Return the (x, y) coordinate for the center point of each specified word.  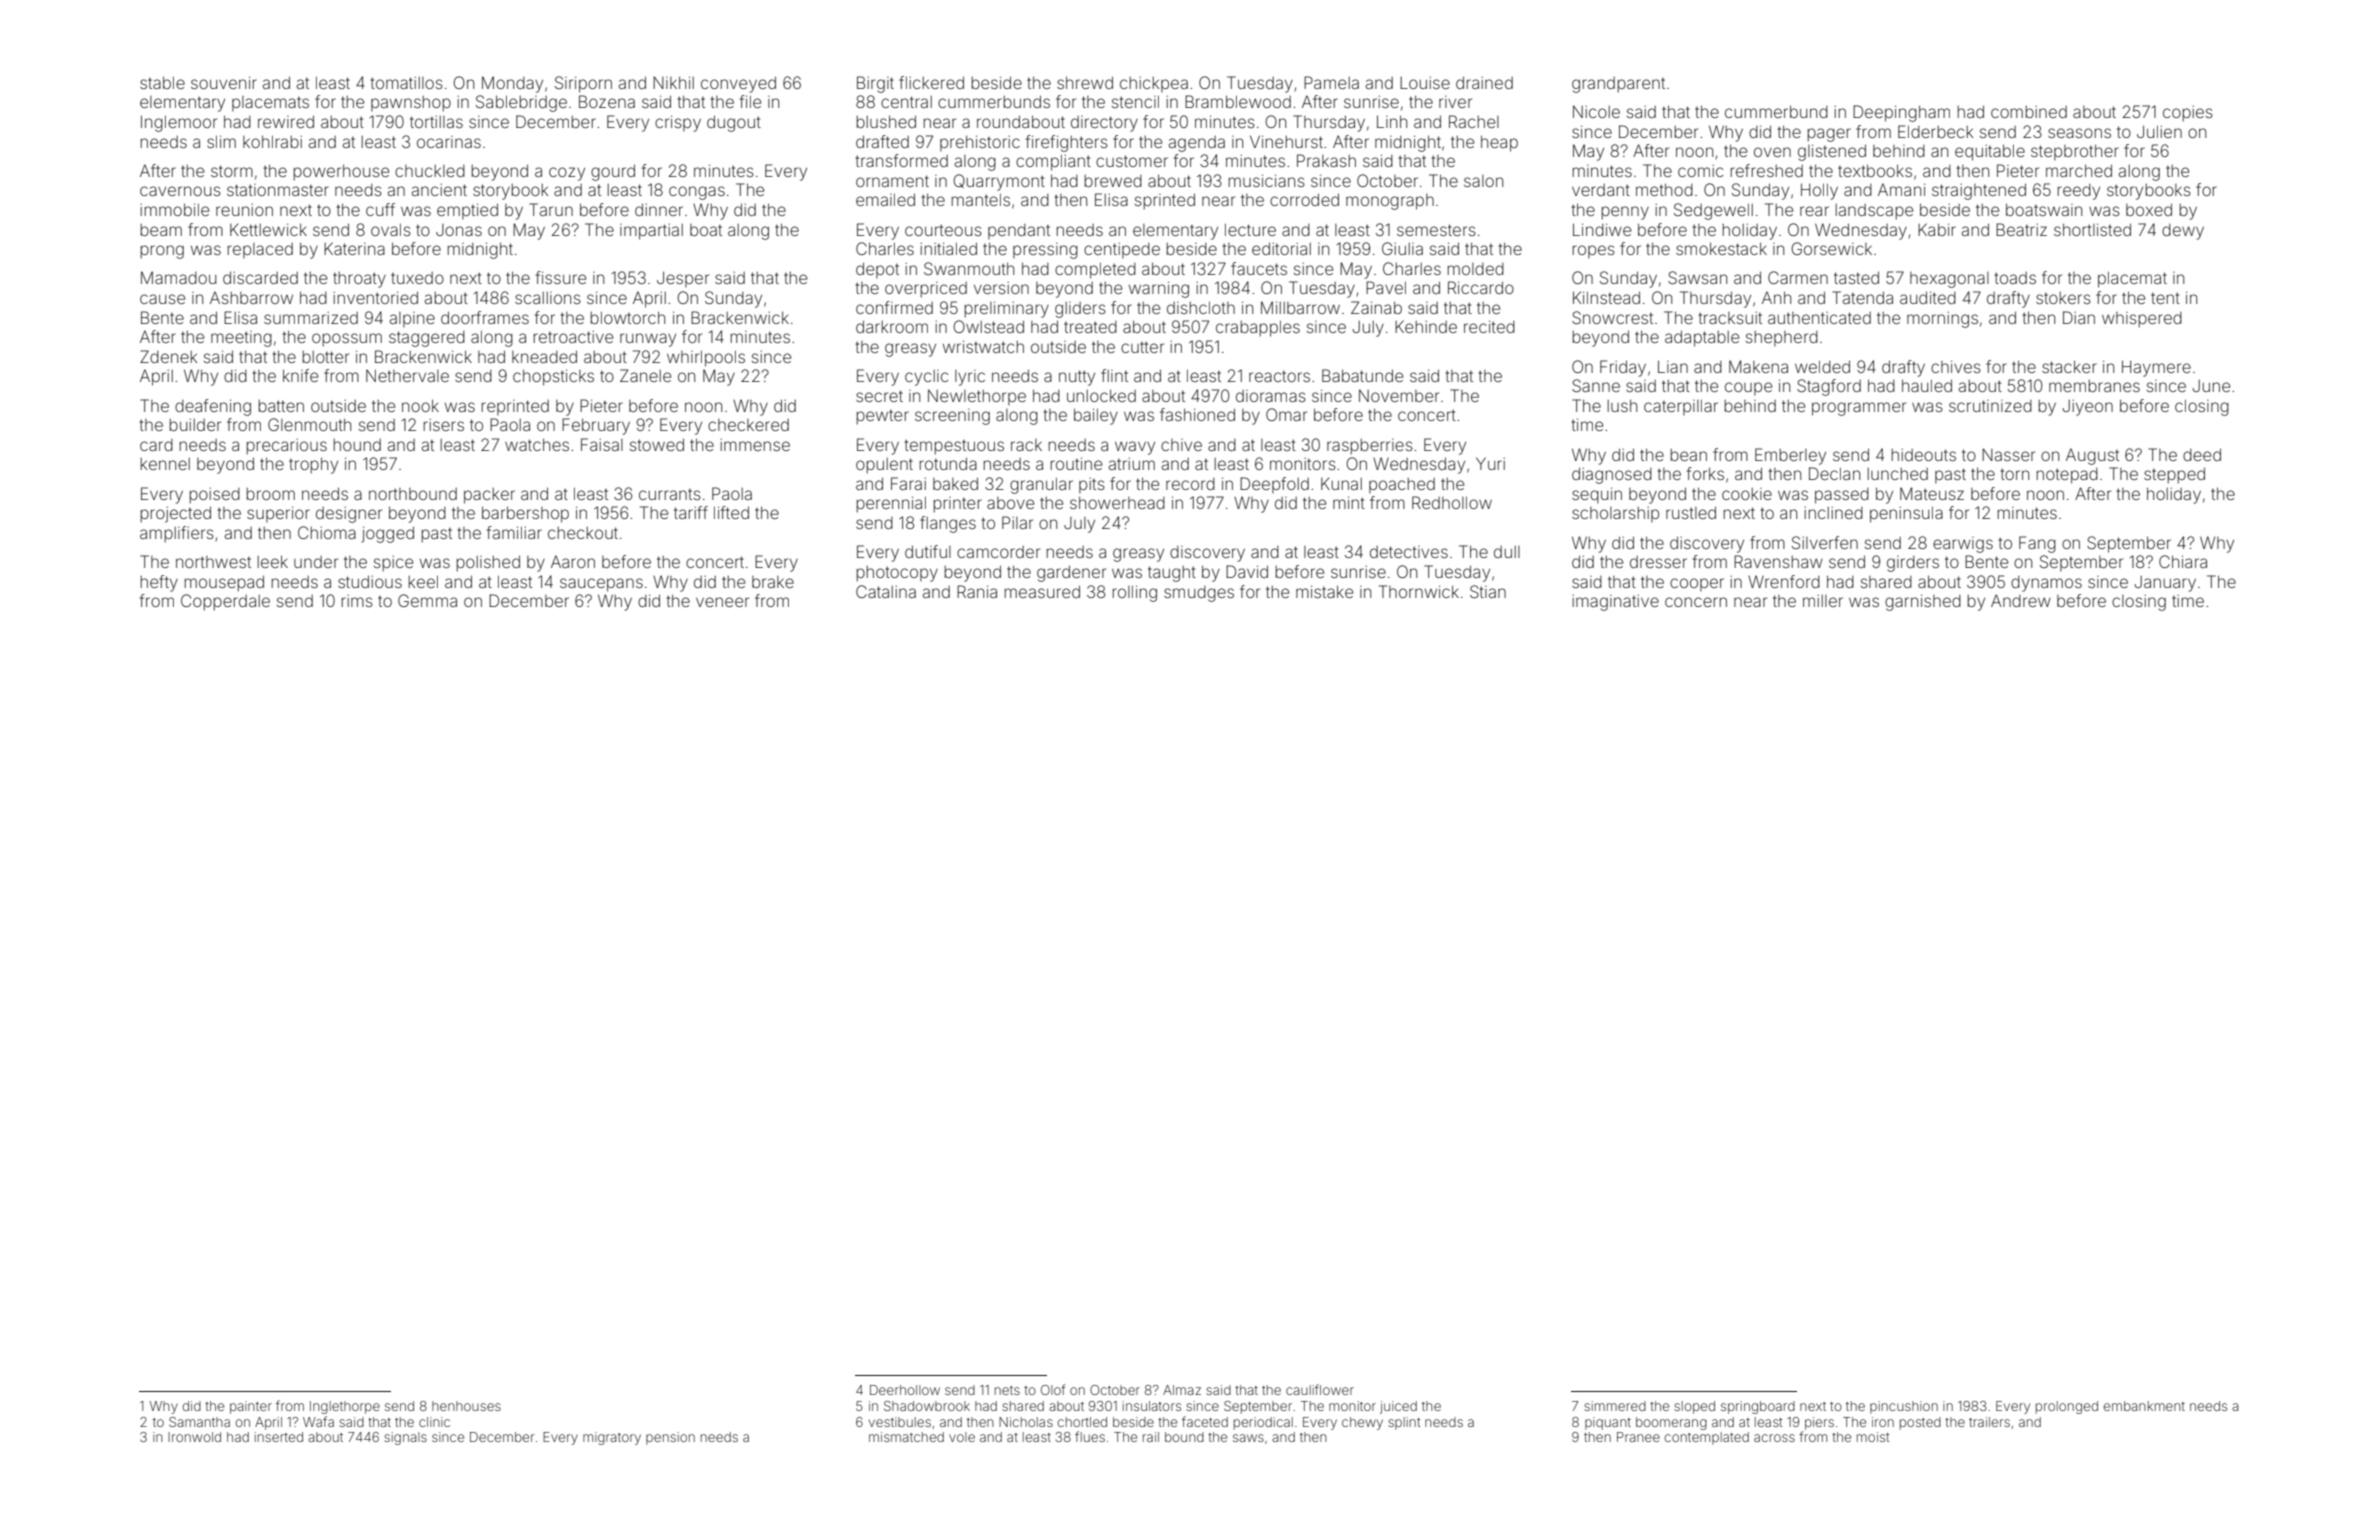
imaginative (1615, 603)
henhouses (466, 1406)
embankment (2144, 1406)
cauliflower (1320, 1389)
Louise (1425, 83)
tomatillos (407, 83)
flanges (948, 524)
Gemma (427, 600)
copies (2188, 114)
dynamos (2046, 584)
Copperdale (225, 602)
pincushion (1904, 1407)
